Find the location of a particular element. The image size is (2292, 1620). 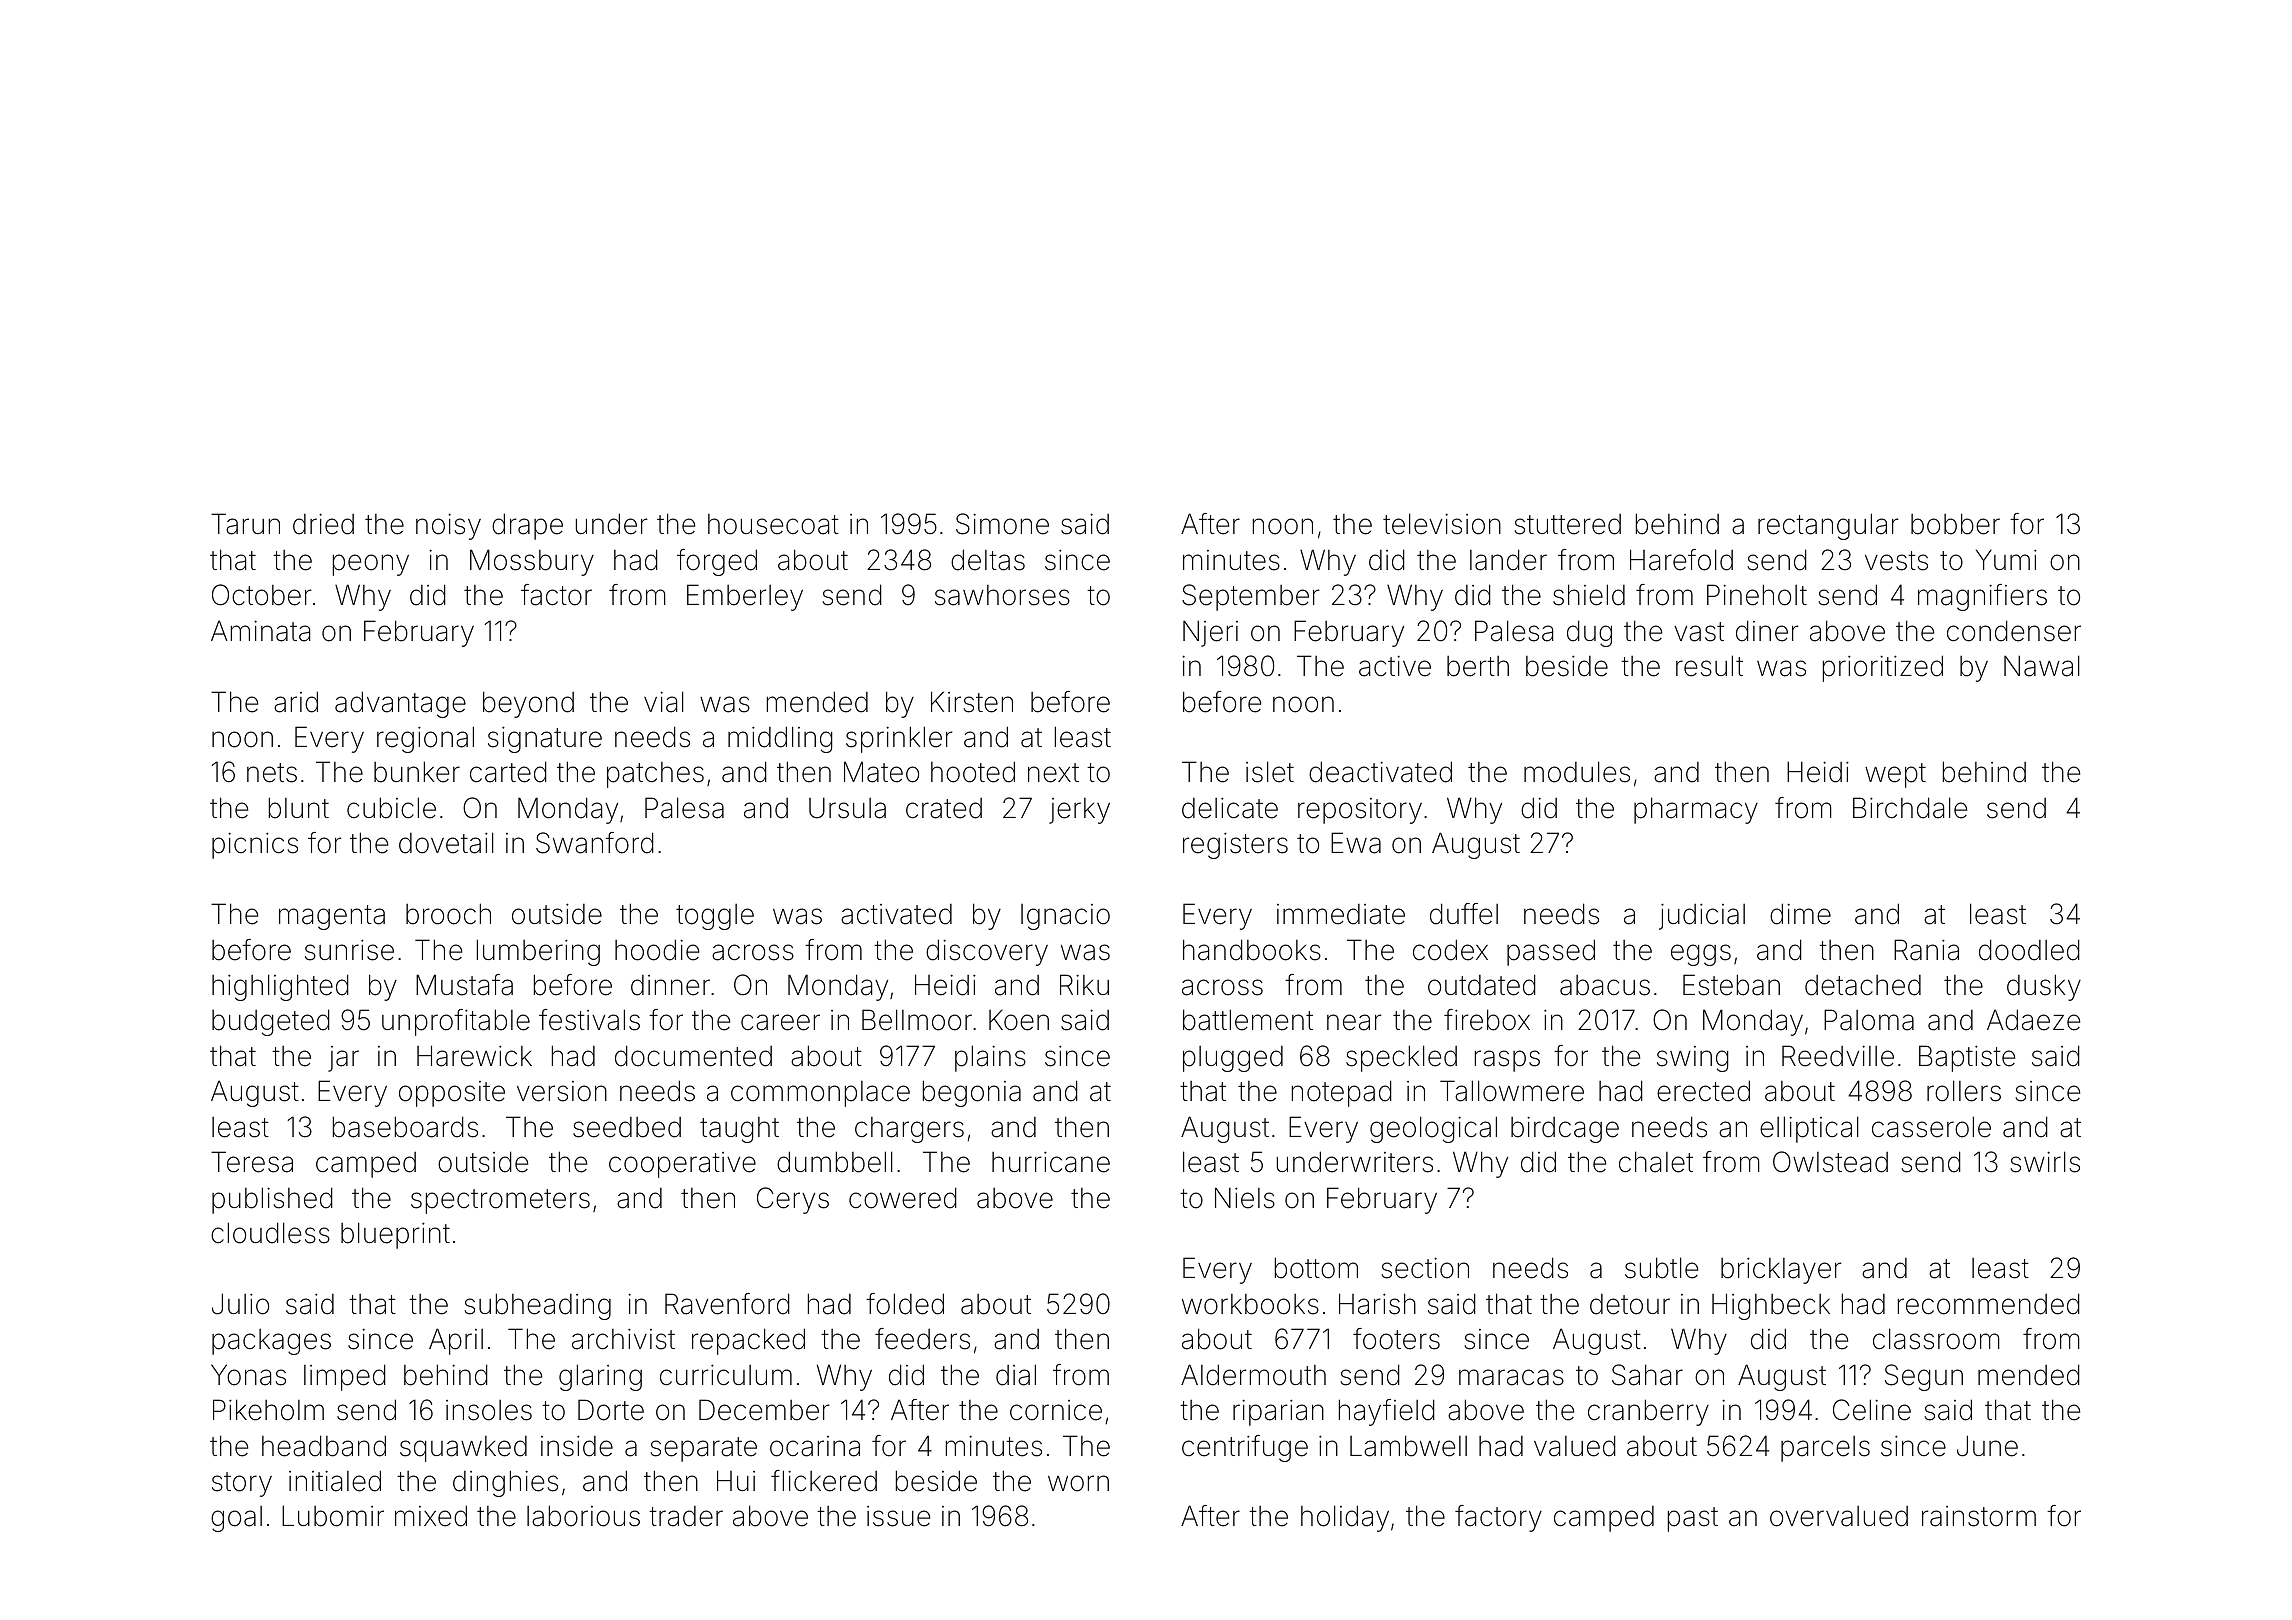

squawked is located at coordinates (463, 1449).
